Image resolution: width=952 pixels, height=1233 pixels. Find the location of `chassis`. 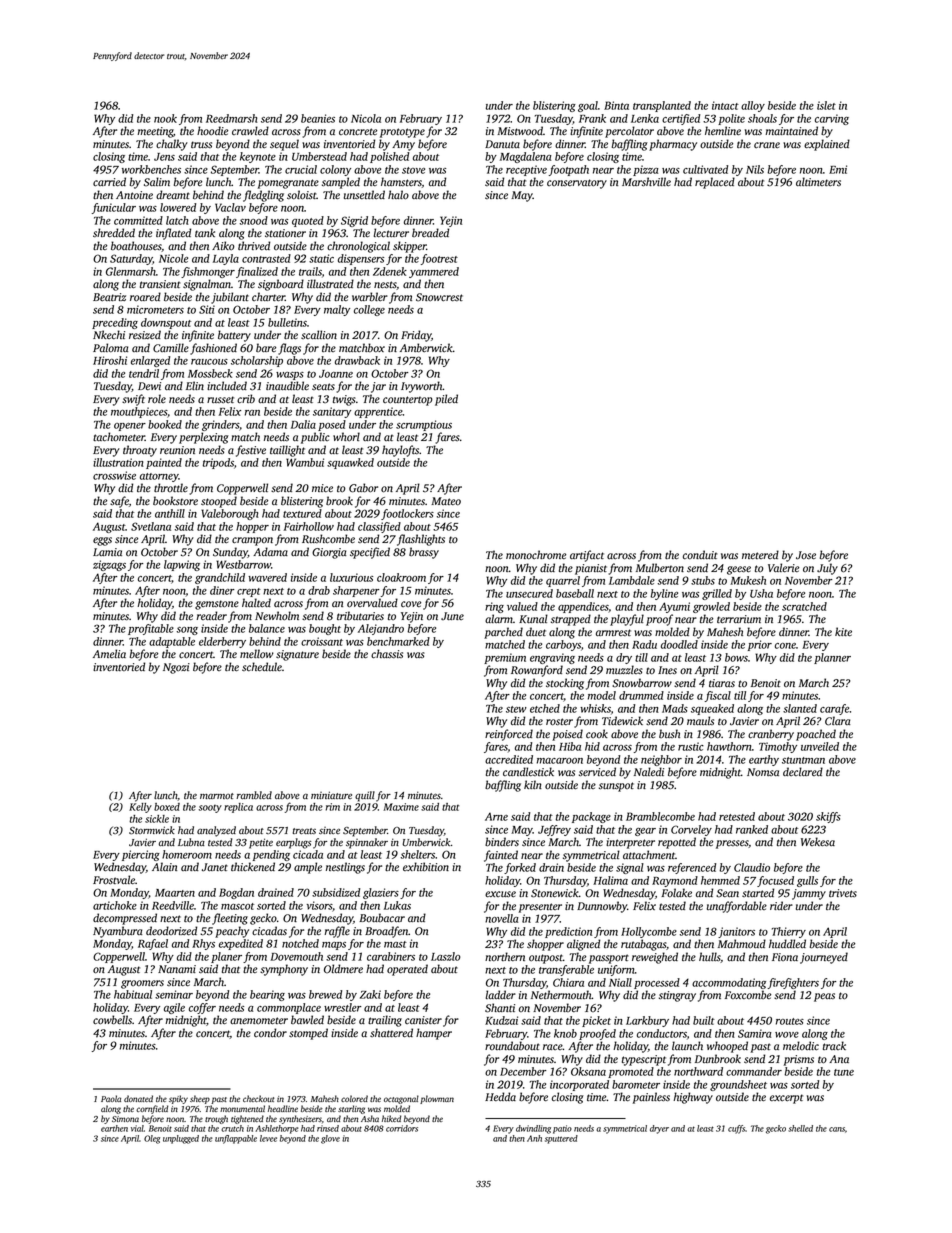

chassis is located at coordinates (387, 654).
